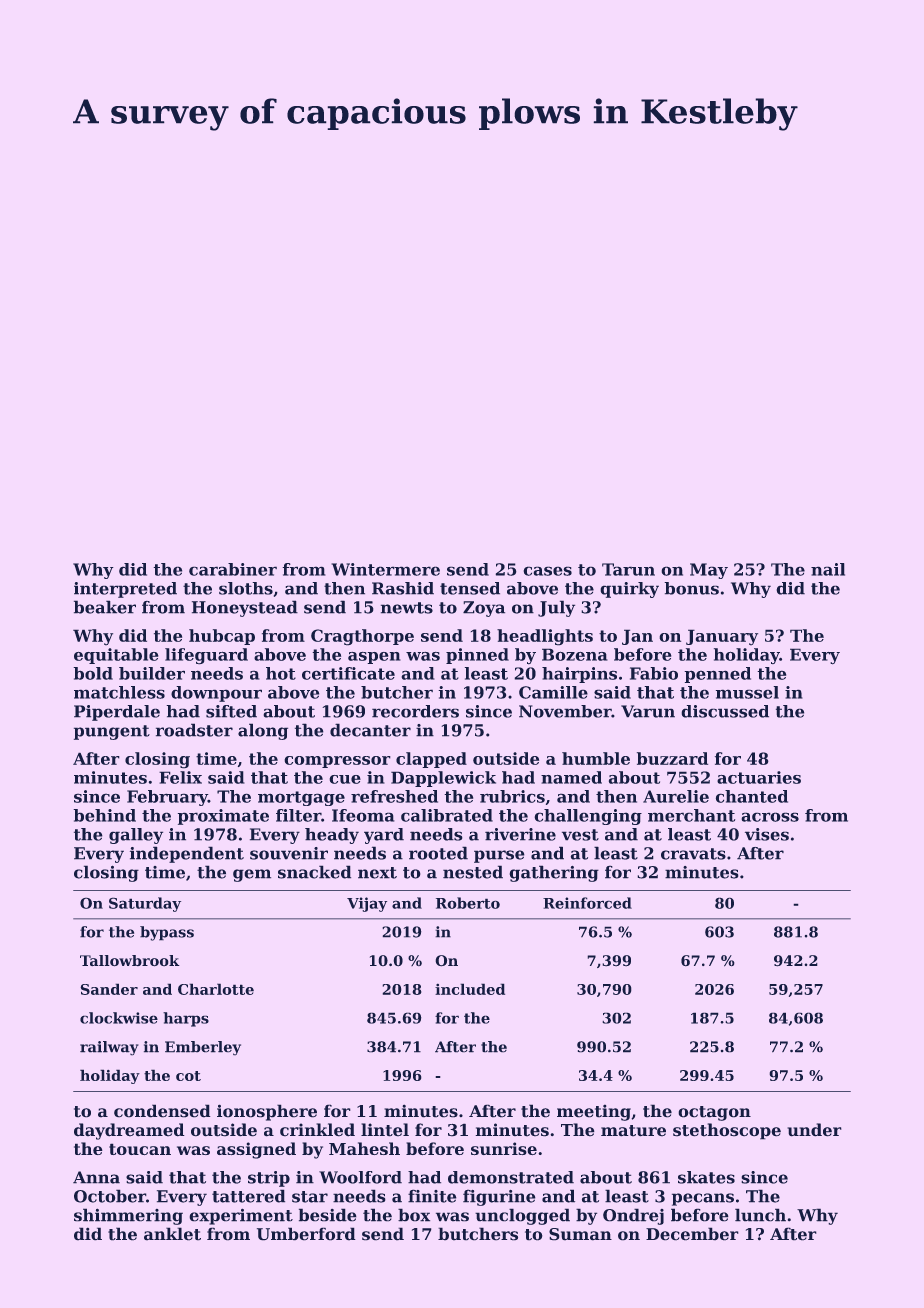 This screenshot has width=924, height=1308. I want to click on demonstrated, so click(511, 1177).
